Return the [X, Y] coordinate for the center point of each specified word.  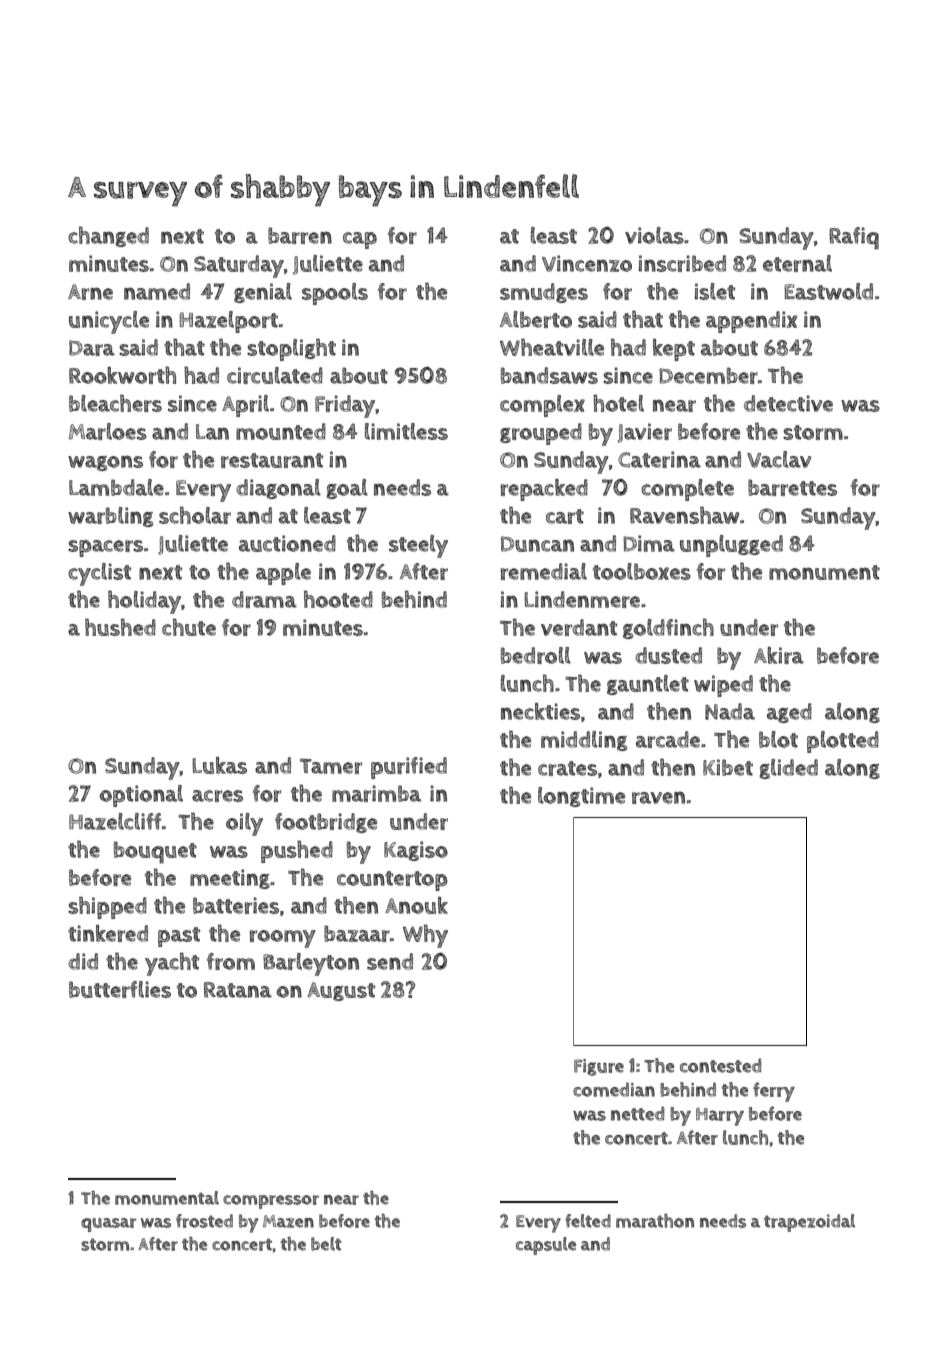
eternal [797, 263]
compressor [271, 1202]
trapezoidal [809, 1223]
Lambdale [116, 487]
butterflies [120, 989]
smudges [544, 293]
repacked [544, 490]
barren [300, 235]
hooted [338, 599]
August [341, 991]
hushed [120, 627]
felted [588, 1221]
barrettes [792, 487]
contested [720, 1065]
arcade [668, 739]
